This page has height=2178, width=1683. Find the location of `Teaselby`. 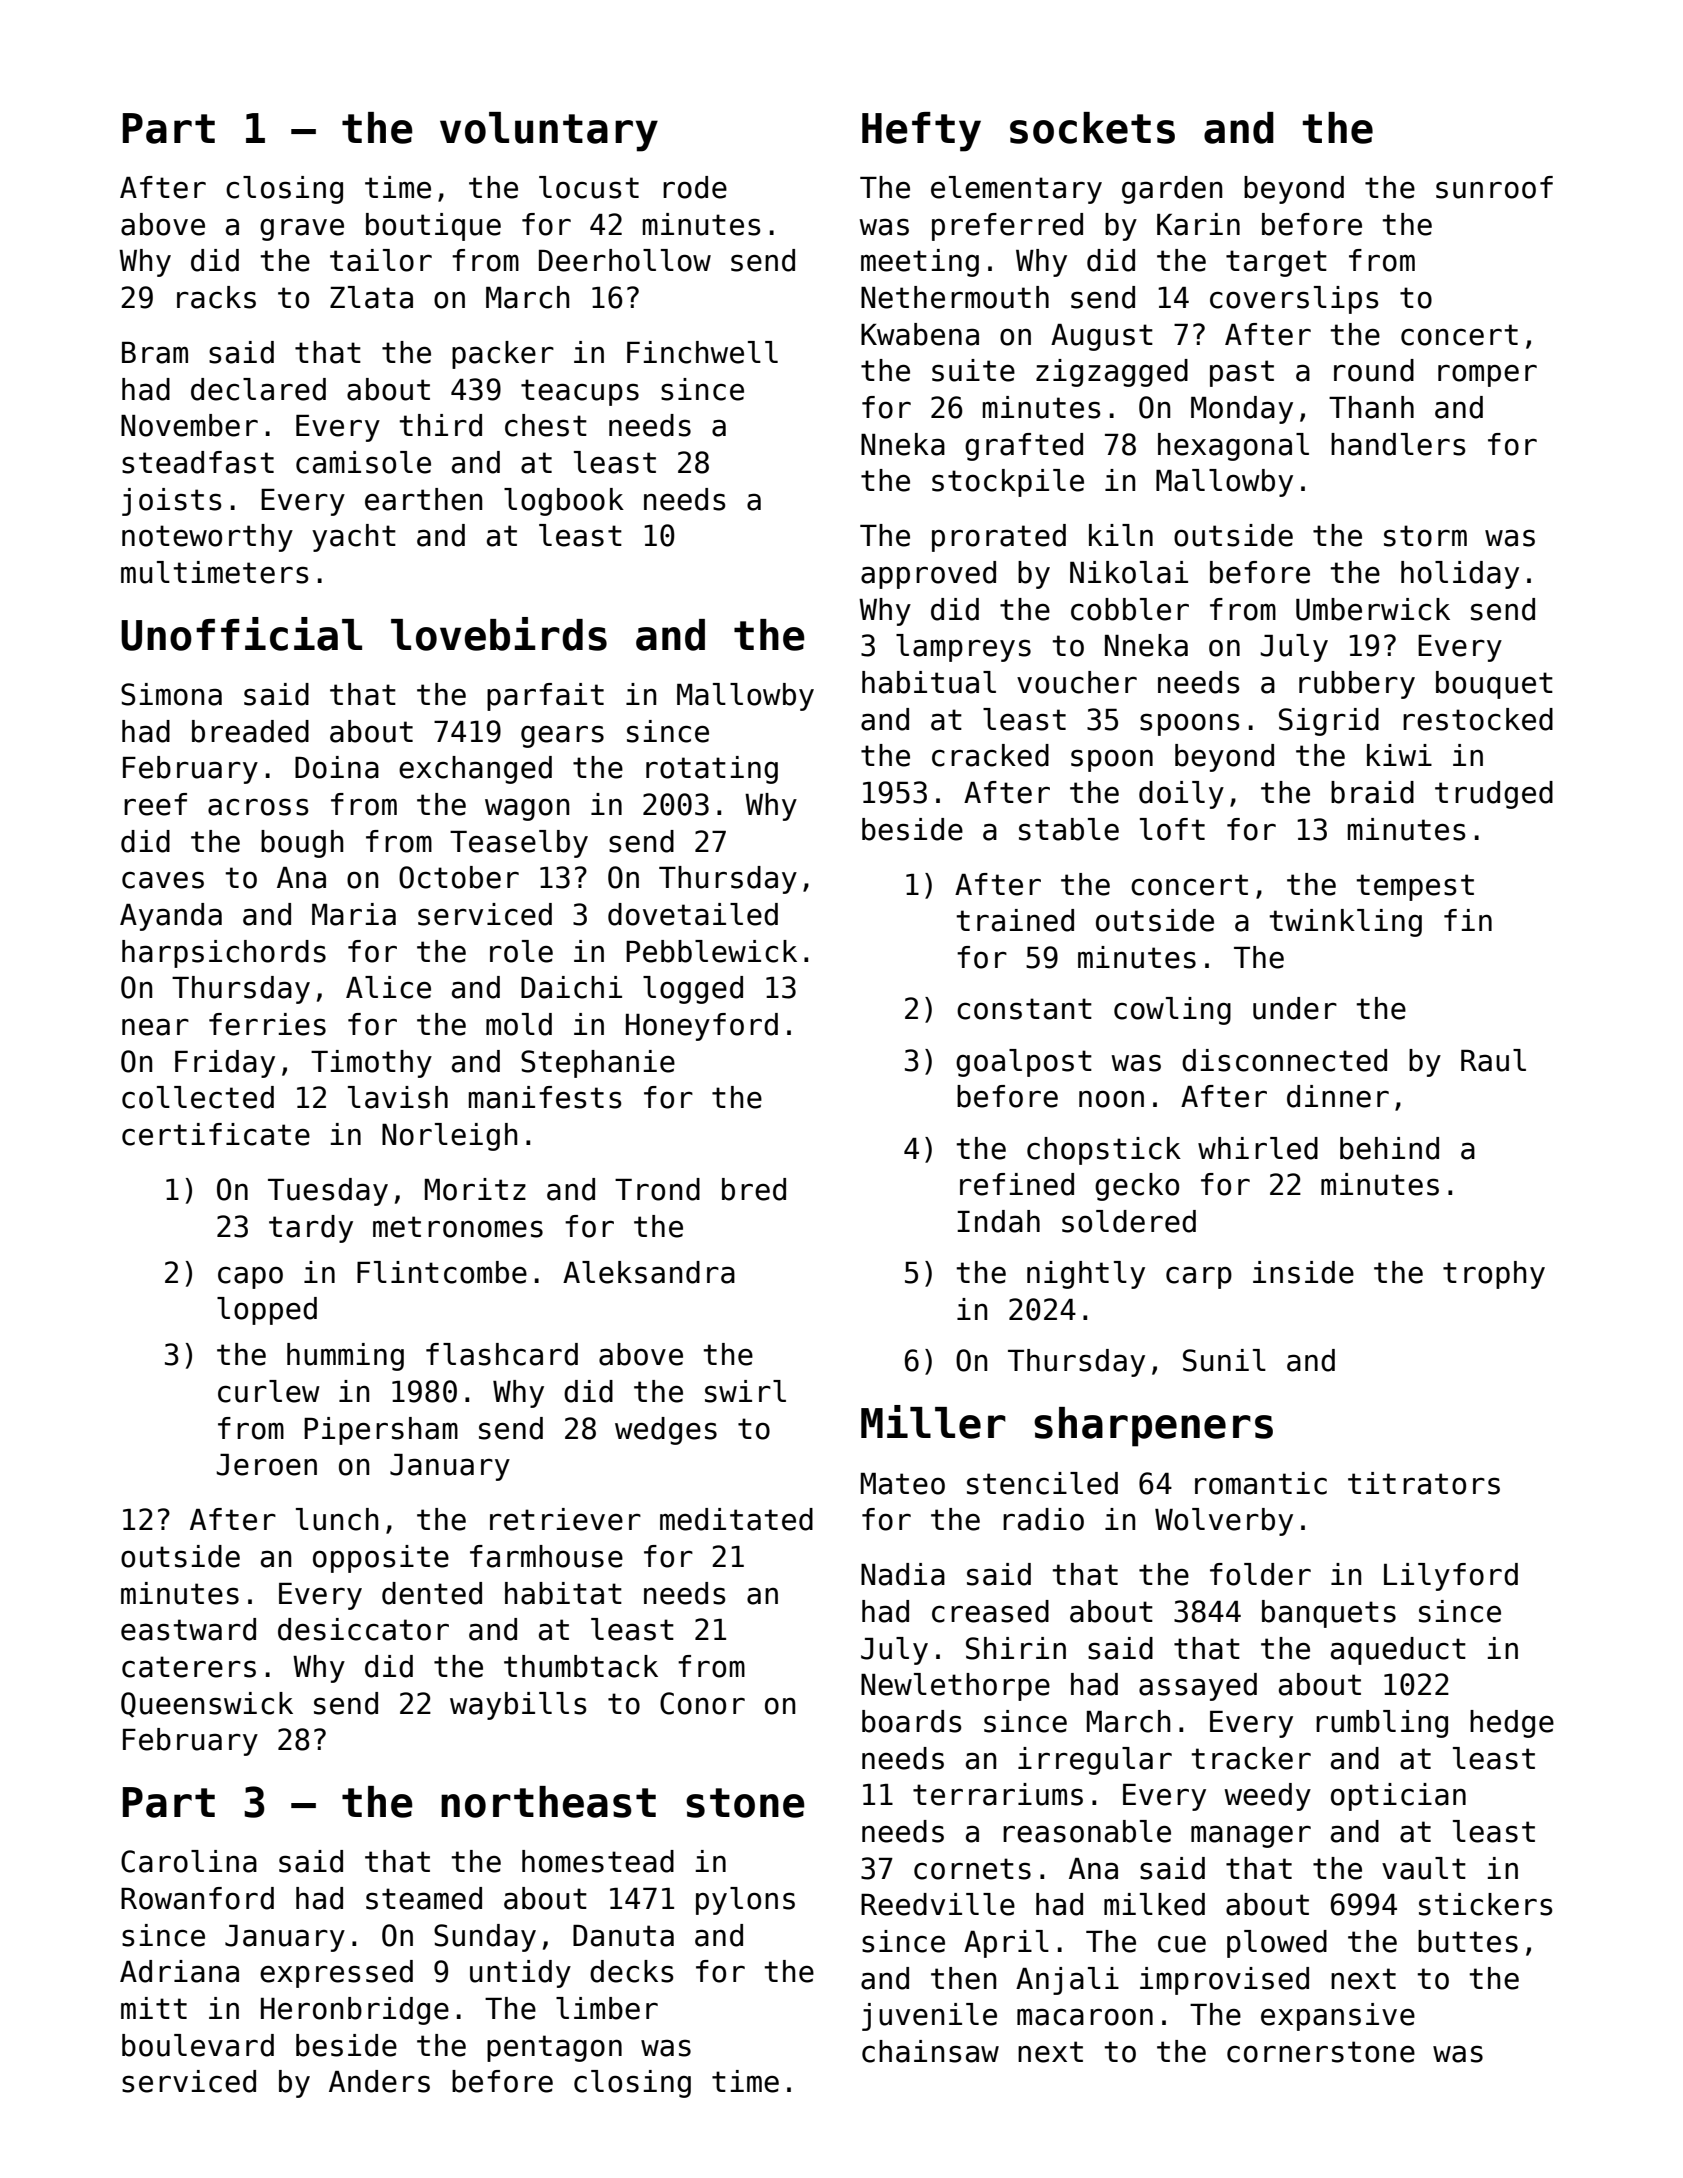

Teaselby is located at coordinates (519, 844).
